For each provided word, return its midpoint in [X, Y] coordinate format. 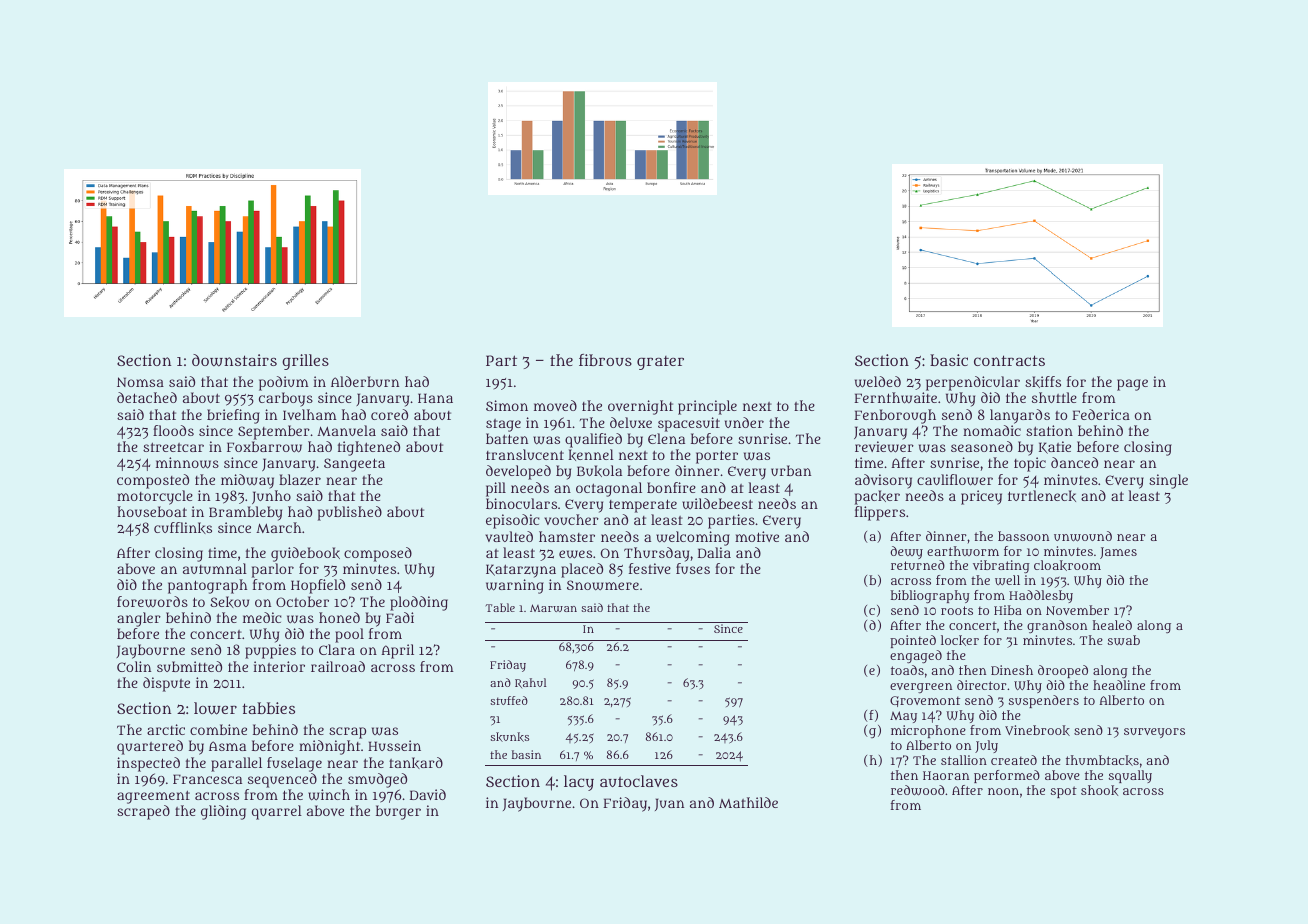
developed [518, 472]
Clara [337, 649]
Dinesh [1012, 670]
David [428, 794]
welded [878, 382]
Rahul [531, 683]
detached [147, 397]
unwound [1083, 536]
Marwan [553, 608]
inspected [148, 764]
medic [262, 617]
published [350, 513]
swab [1124, 640]
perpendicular [973, 383]
